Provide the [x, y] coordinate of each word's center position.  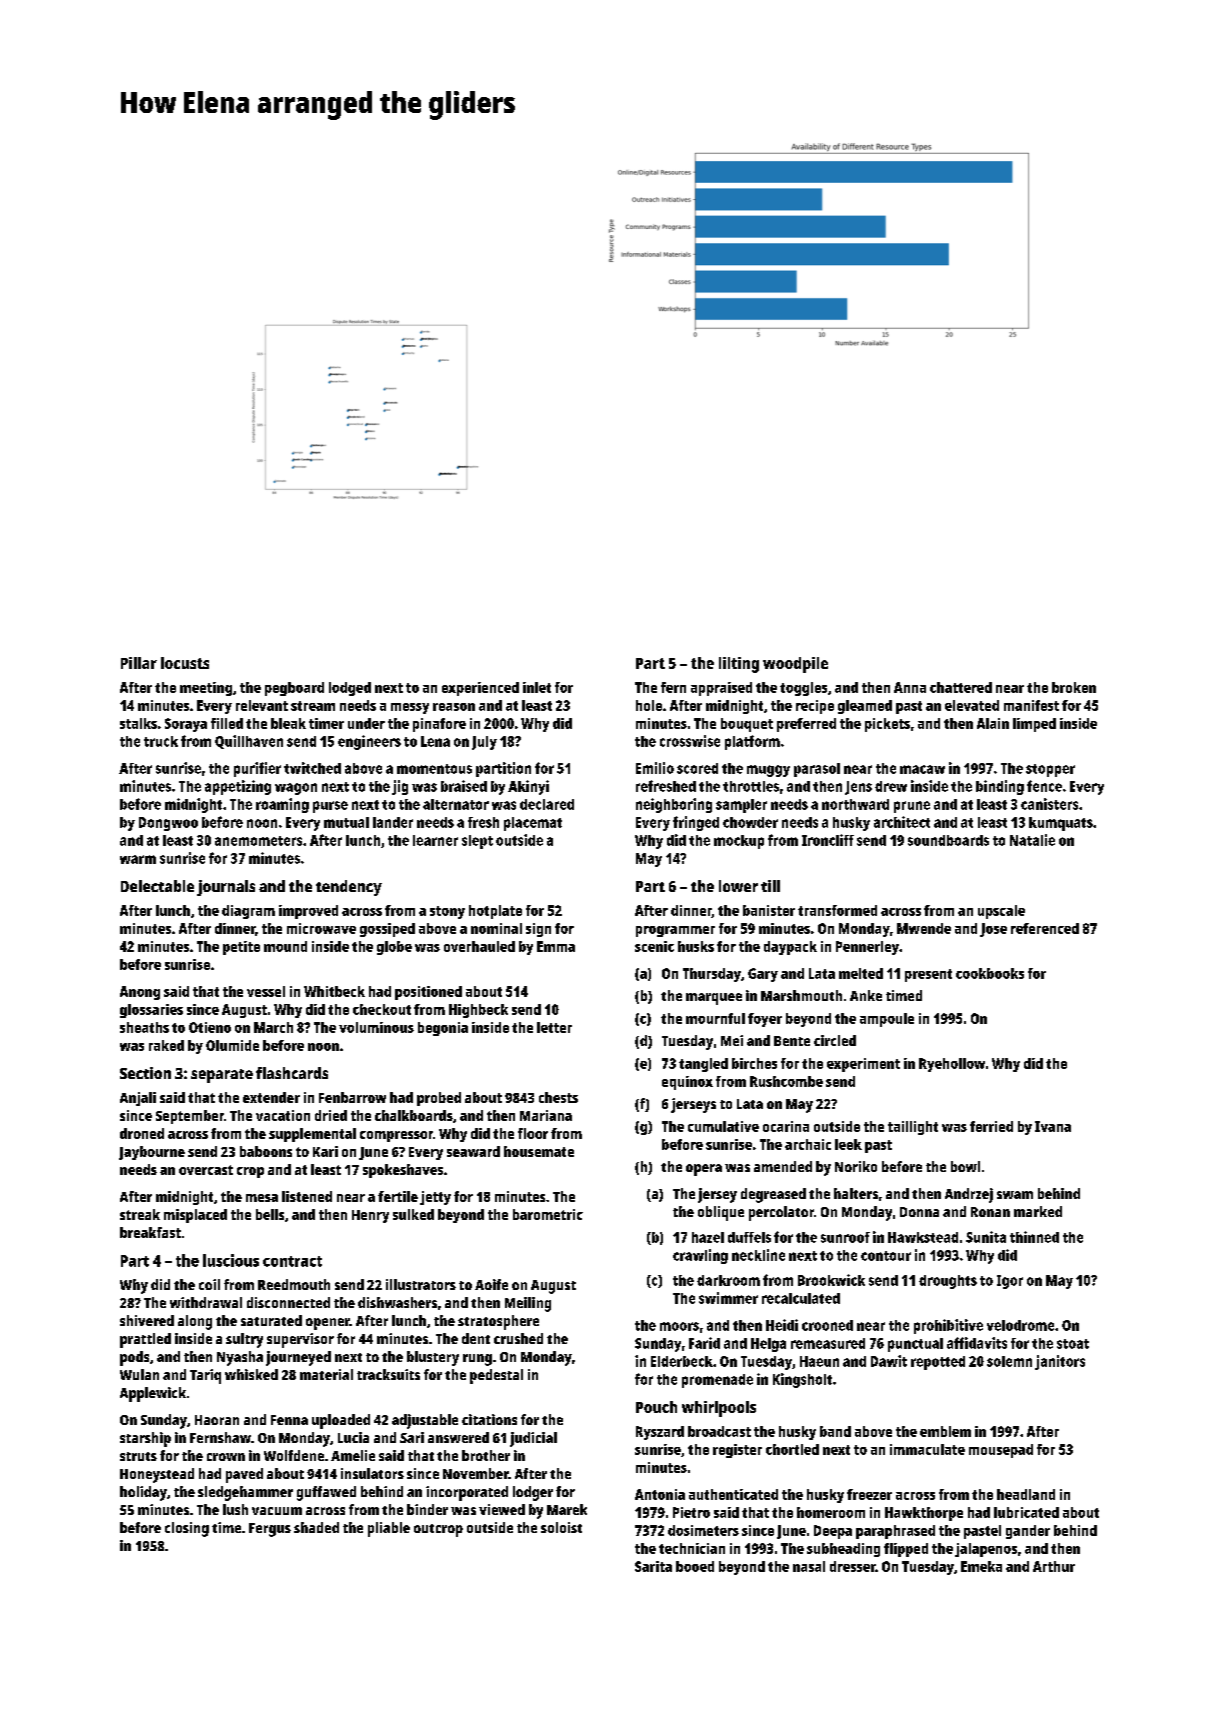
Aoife [491, 1284]
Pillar [139, 663]
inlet [537, 687]
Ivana [1053, 1126]
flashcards [292, 1073]
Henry [370, 1216]
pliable [389, 1529]
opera [704, 1170]
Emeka [981, 1566]
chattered [961, 687]
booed [695, 1566]
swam [1015, 1195]
